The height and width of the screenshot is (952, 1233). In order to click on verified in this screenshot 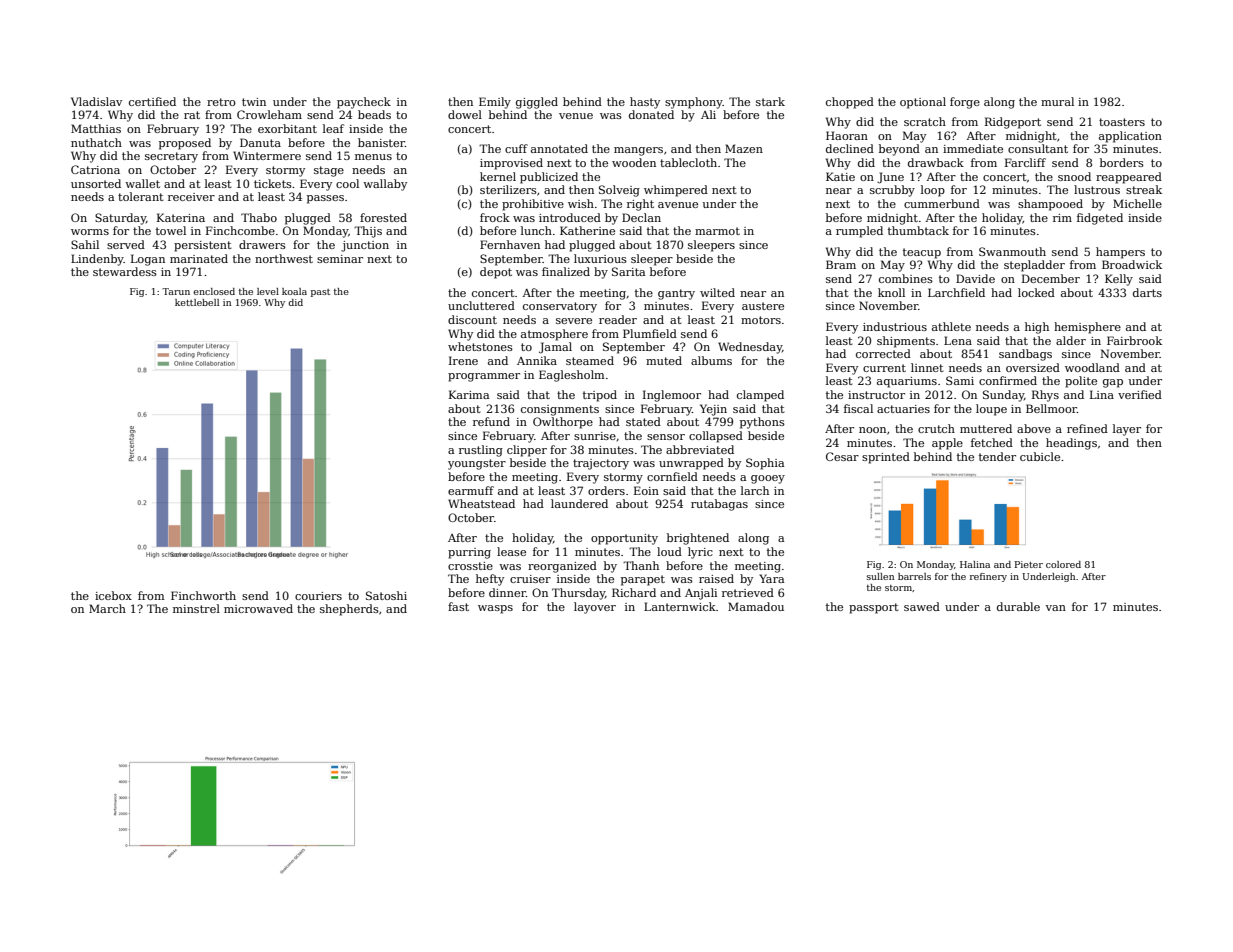, I will do `click(1140, 394)`.
